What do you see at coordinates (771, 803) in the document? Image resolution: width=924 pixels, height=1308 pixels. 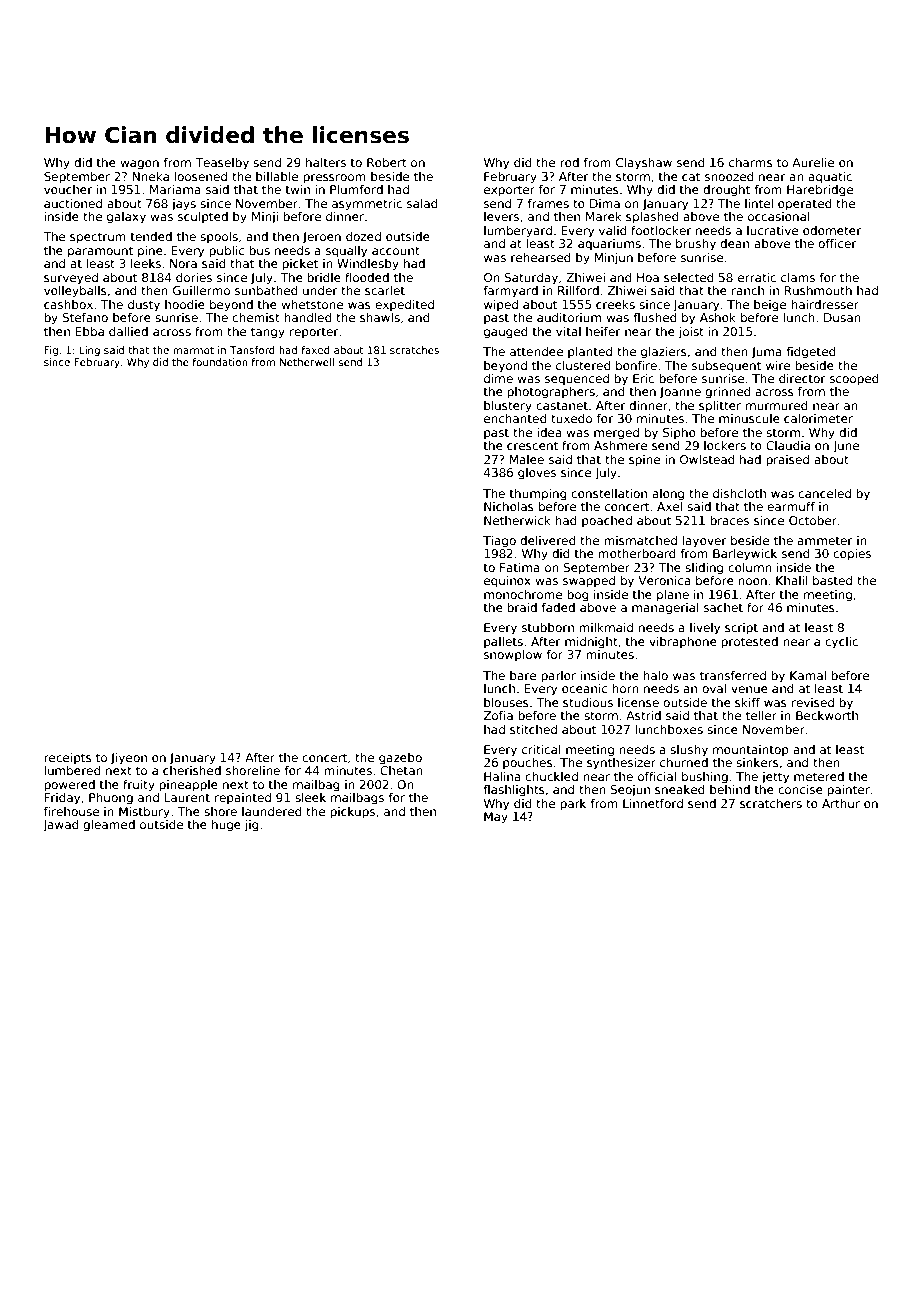 I see `scratchers` at bounding box center [771, 803].
